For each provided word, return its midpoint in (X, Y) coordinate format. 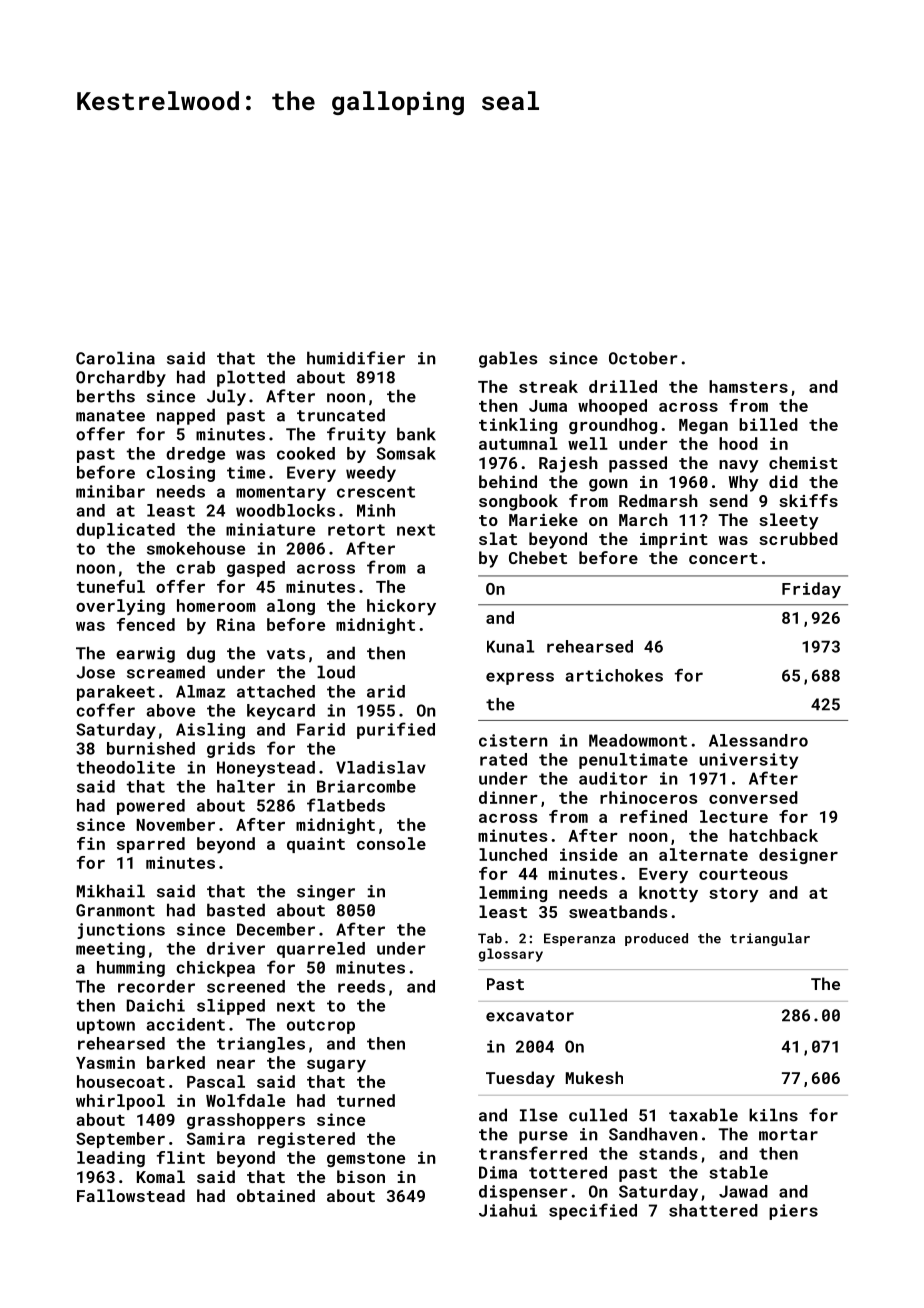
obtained (276, 1195)
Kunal (510, 646)
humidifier (356, 358)
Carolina (115, 358)
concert (723, 558)
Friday (811, 590)
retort (356, 530)
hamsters (748, 386)
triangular (770, 939)
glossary (511, 955)
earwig (145, 655)
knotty (668, 894)
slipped (231, 1007)
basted (236, 910)
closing (180, 474)
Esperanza (579, 939)
